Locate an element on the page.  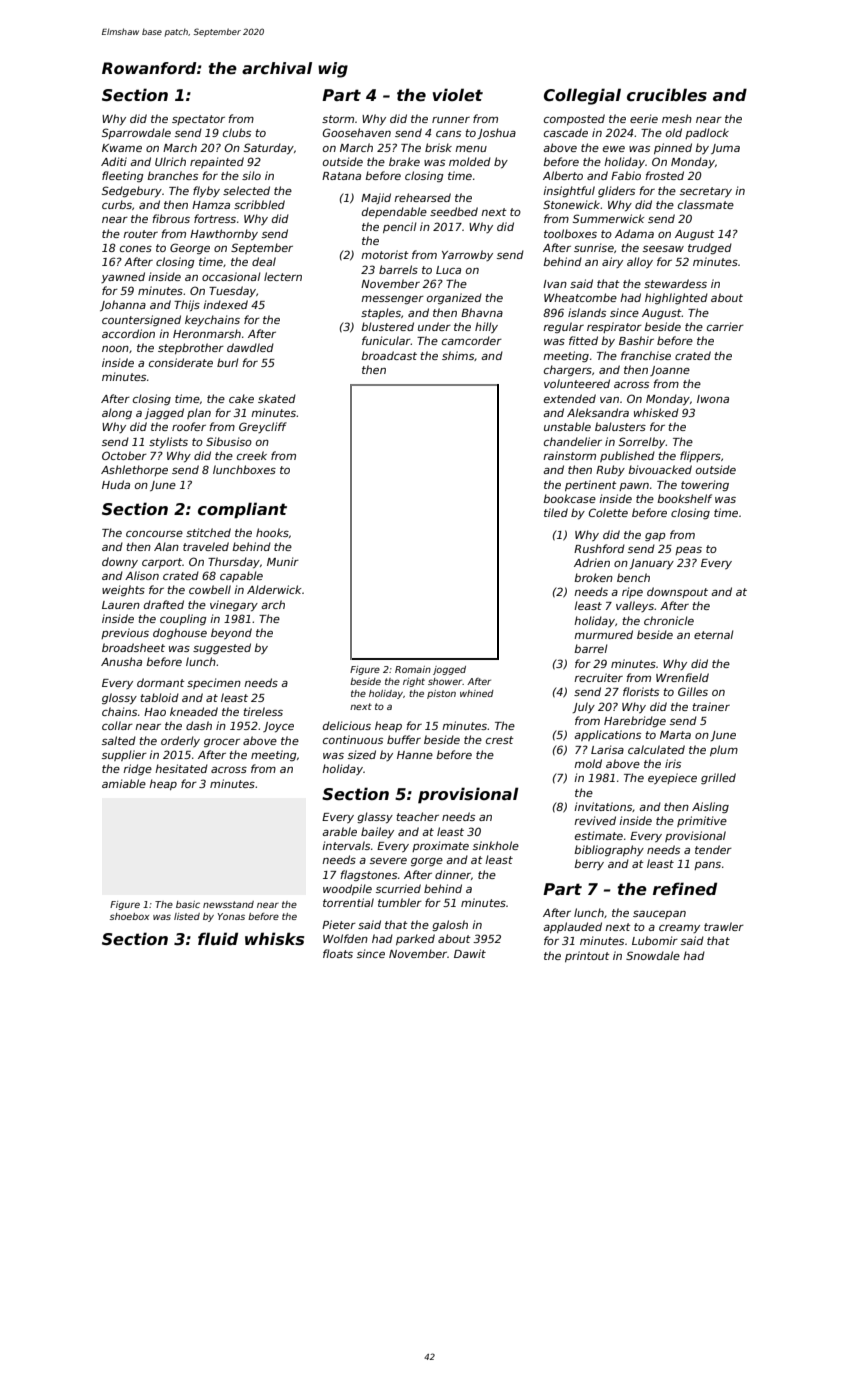
classmate is located at coordinates (706, 204).
